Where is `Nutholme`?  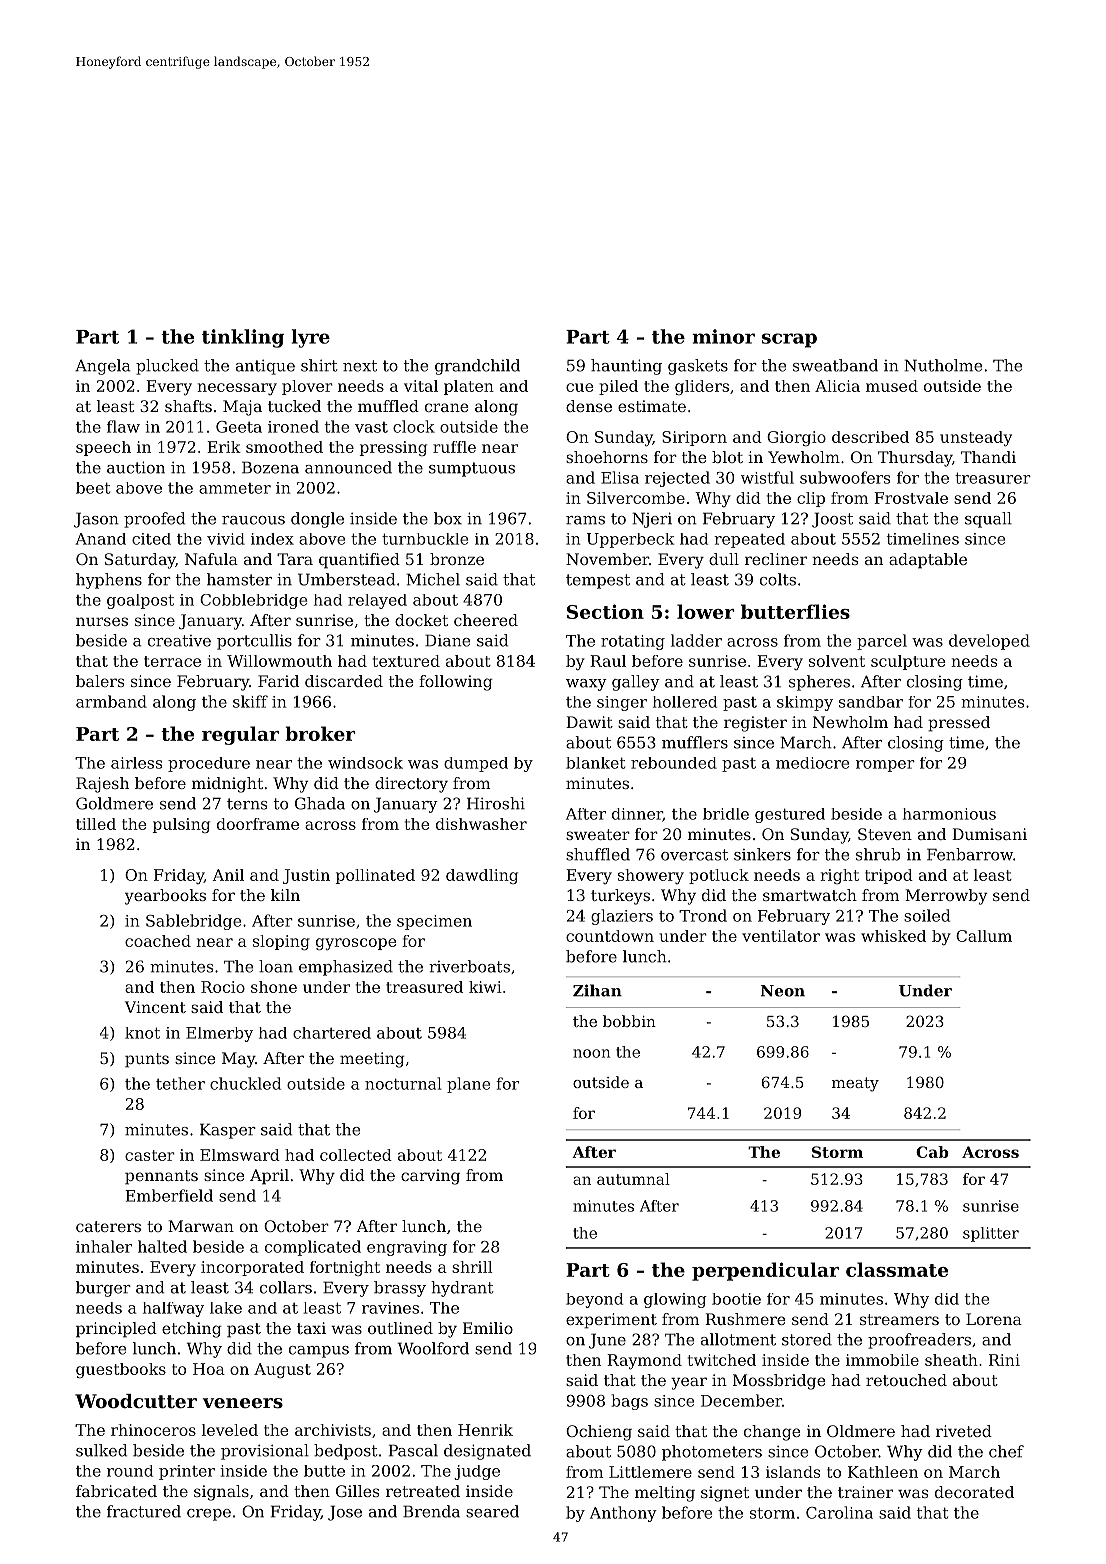 Nutholme is located at coordinates (943, 365).
